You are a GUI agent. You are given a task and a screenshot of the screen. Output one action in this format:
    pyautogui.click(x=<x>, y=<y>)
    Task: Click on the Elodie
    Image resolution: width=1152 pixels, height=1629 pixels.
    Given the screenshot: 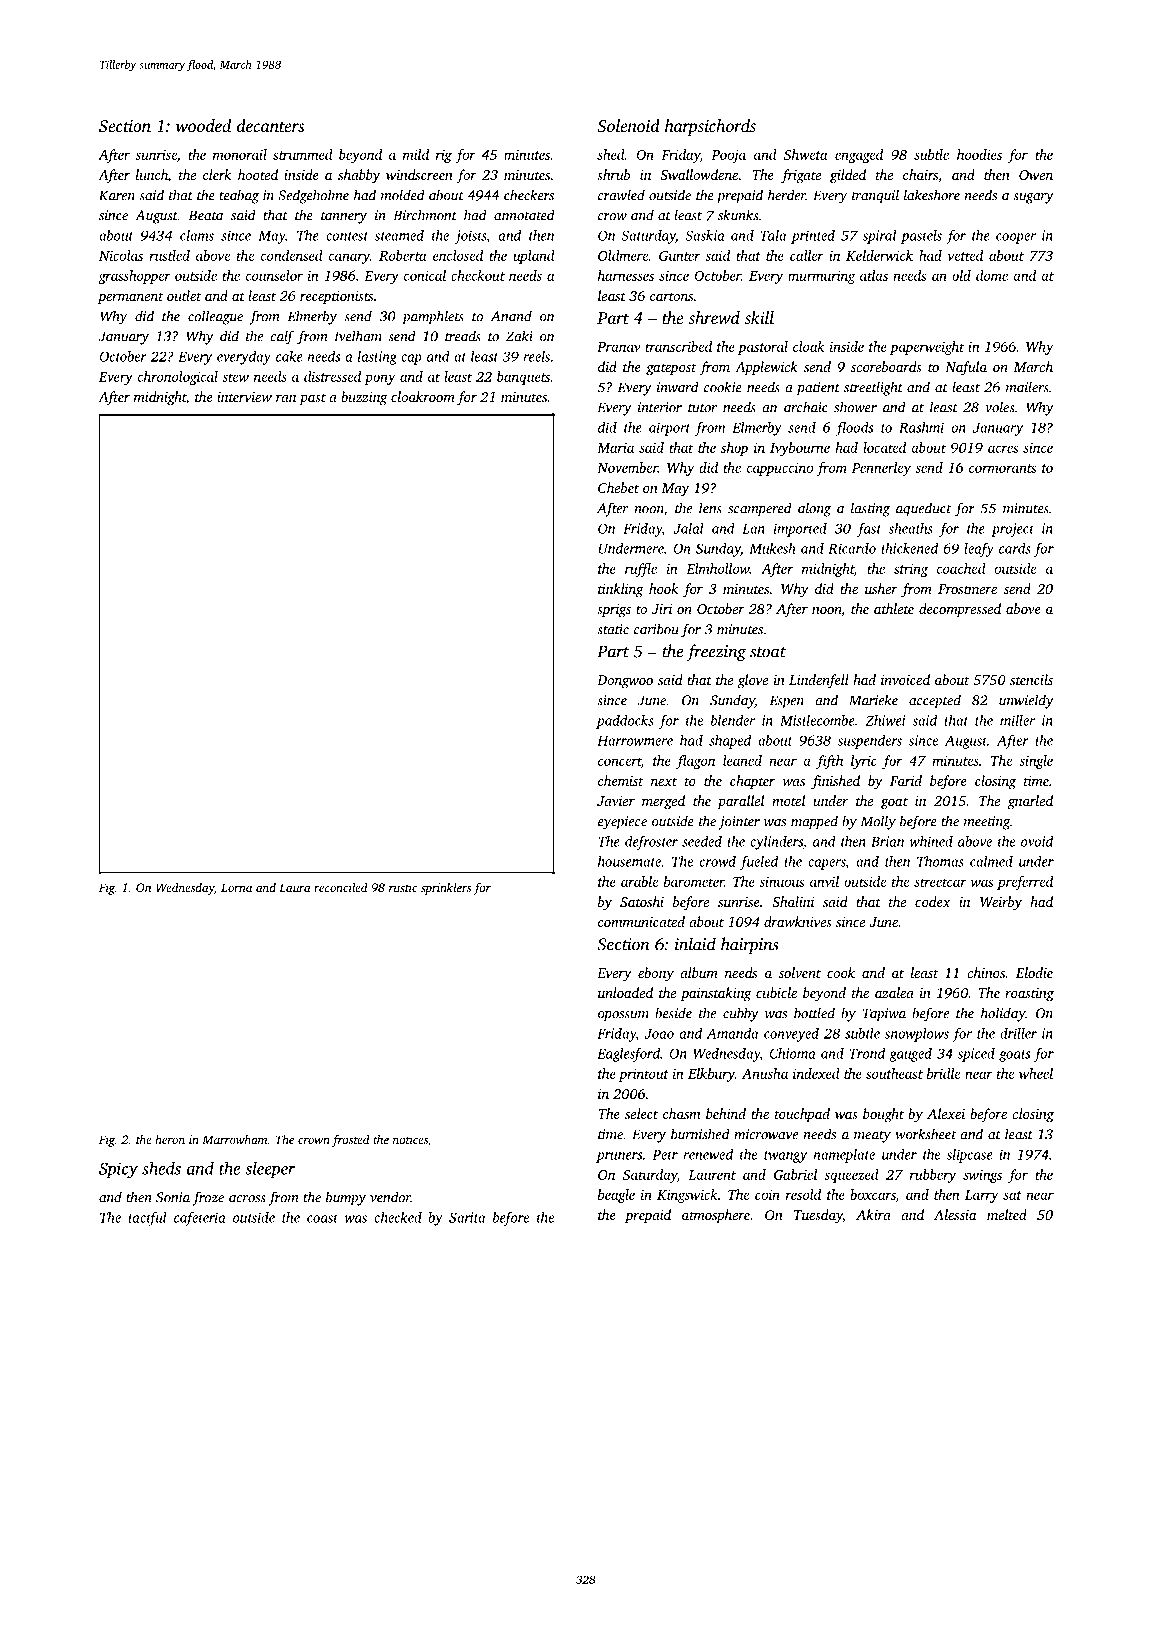 What is the action you would take?
    pyautogui.click(x=1034, y=972)
